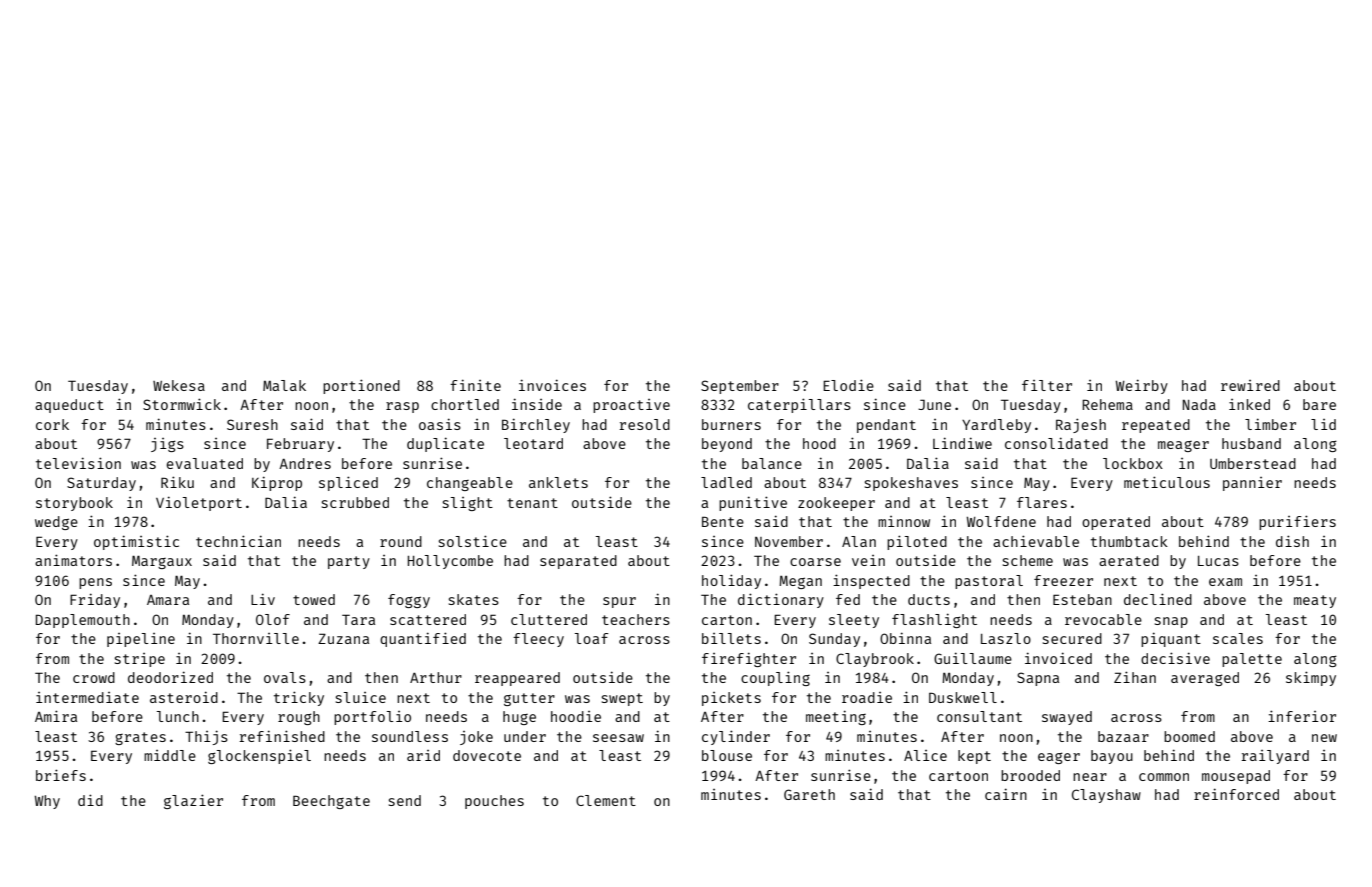 The height and width of the screenshot is (887, 1372). Describe the element at coordinates (73, 560) in the screenshot. I see `animators` at that location.
